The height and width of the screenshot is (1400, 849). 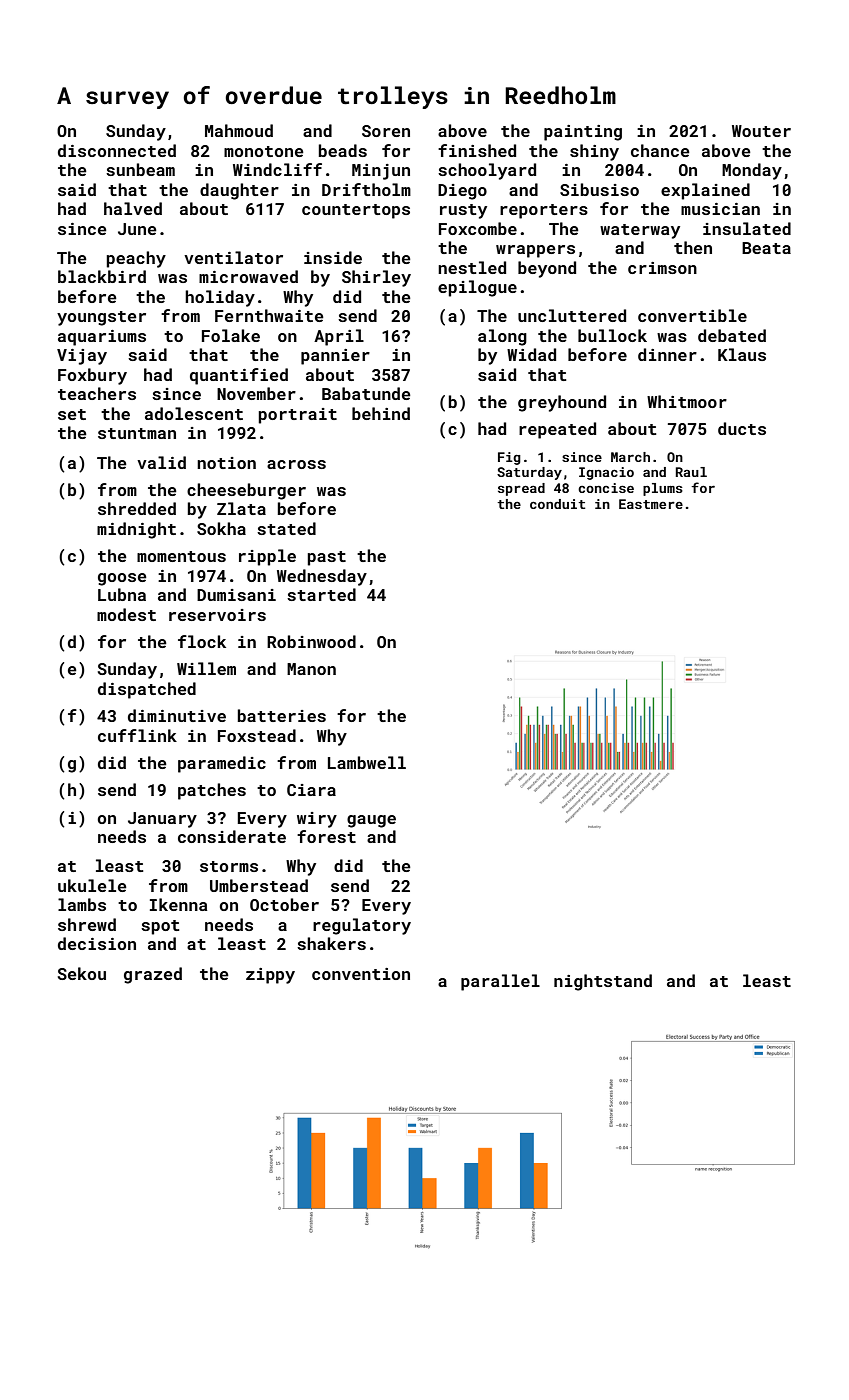 I want to click on Eastmere, so click(x=651, y=504).
